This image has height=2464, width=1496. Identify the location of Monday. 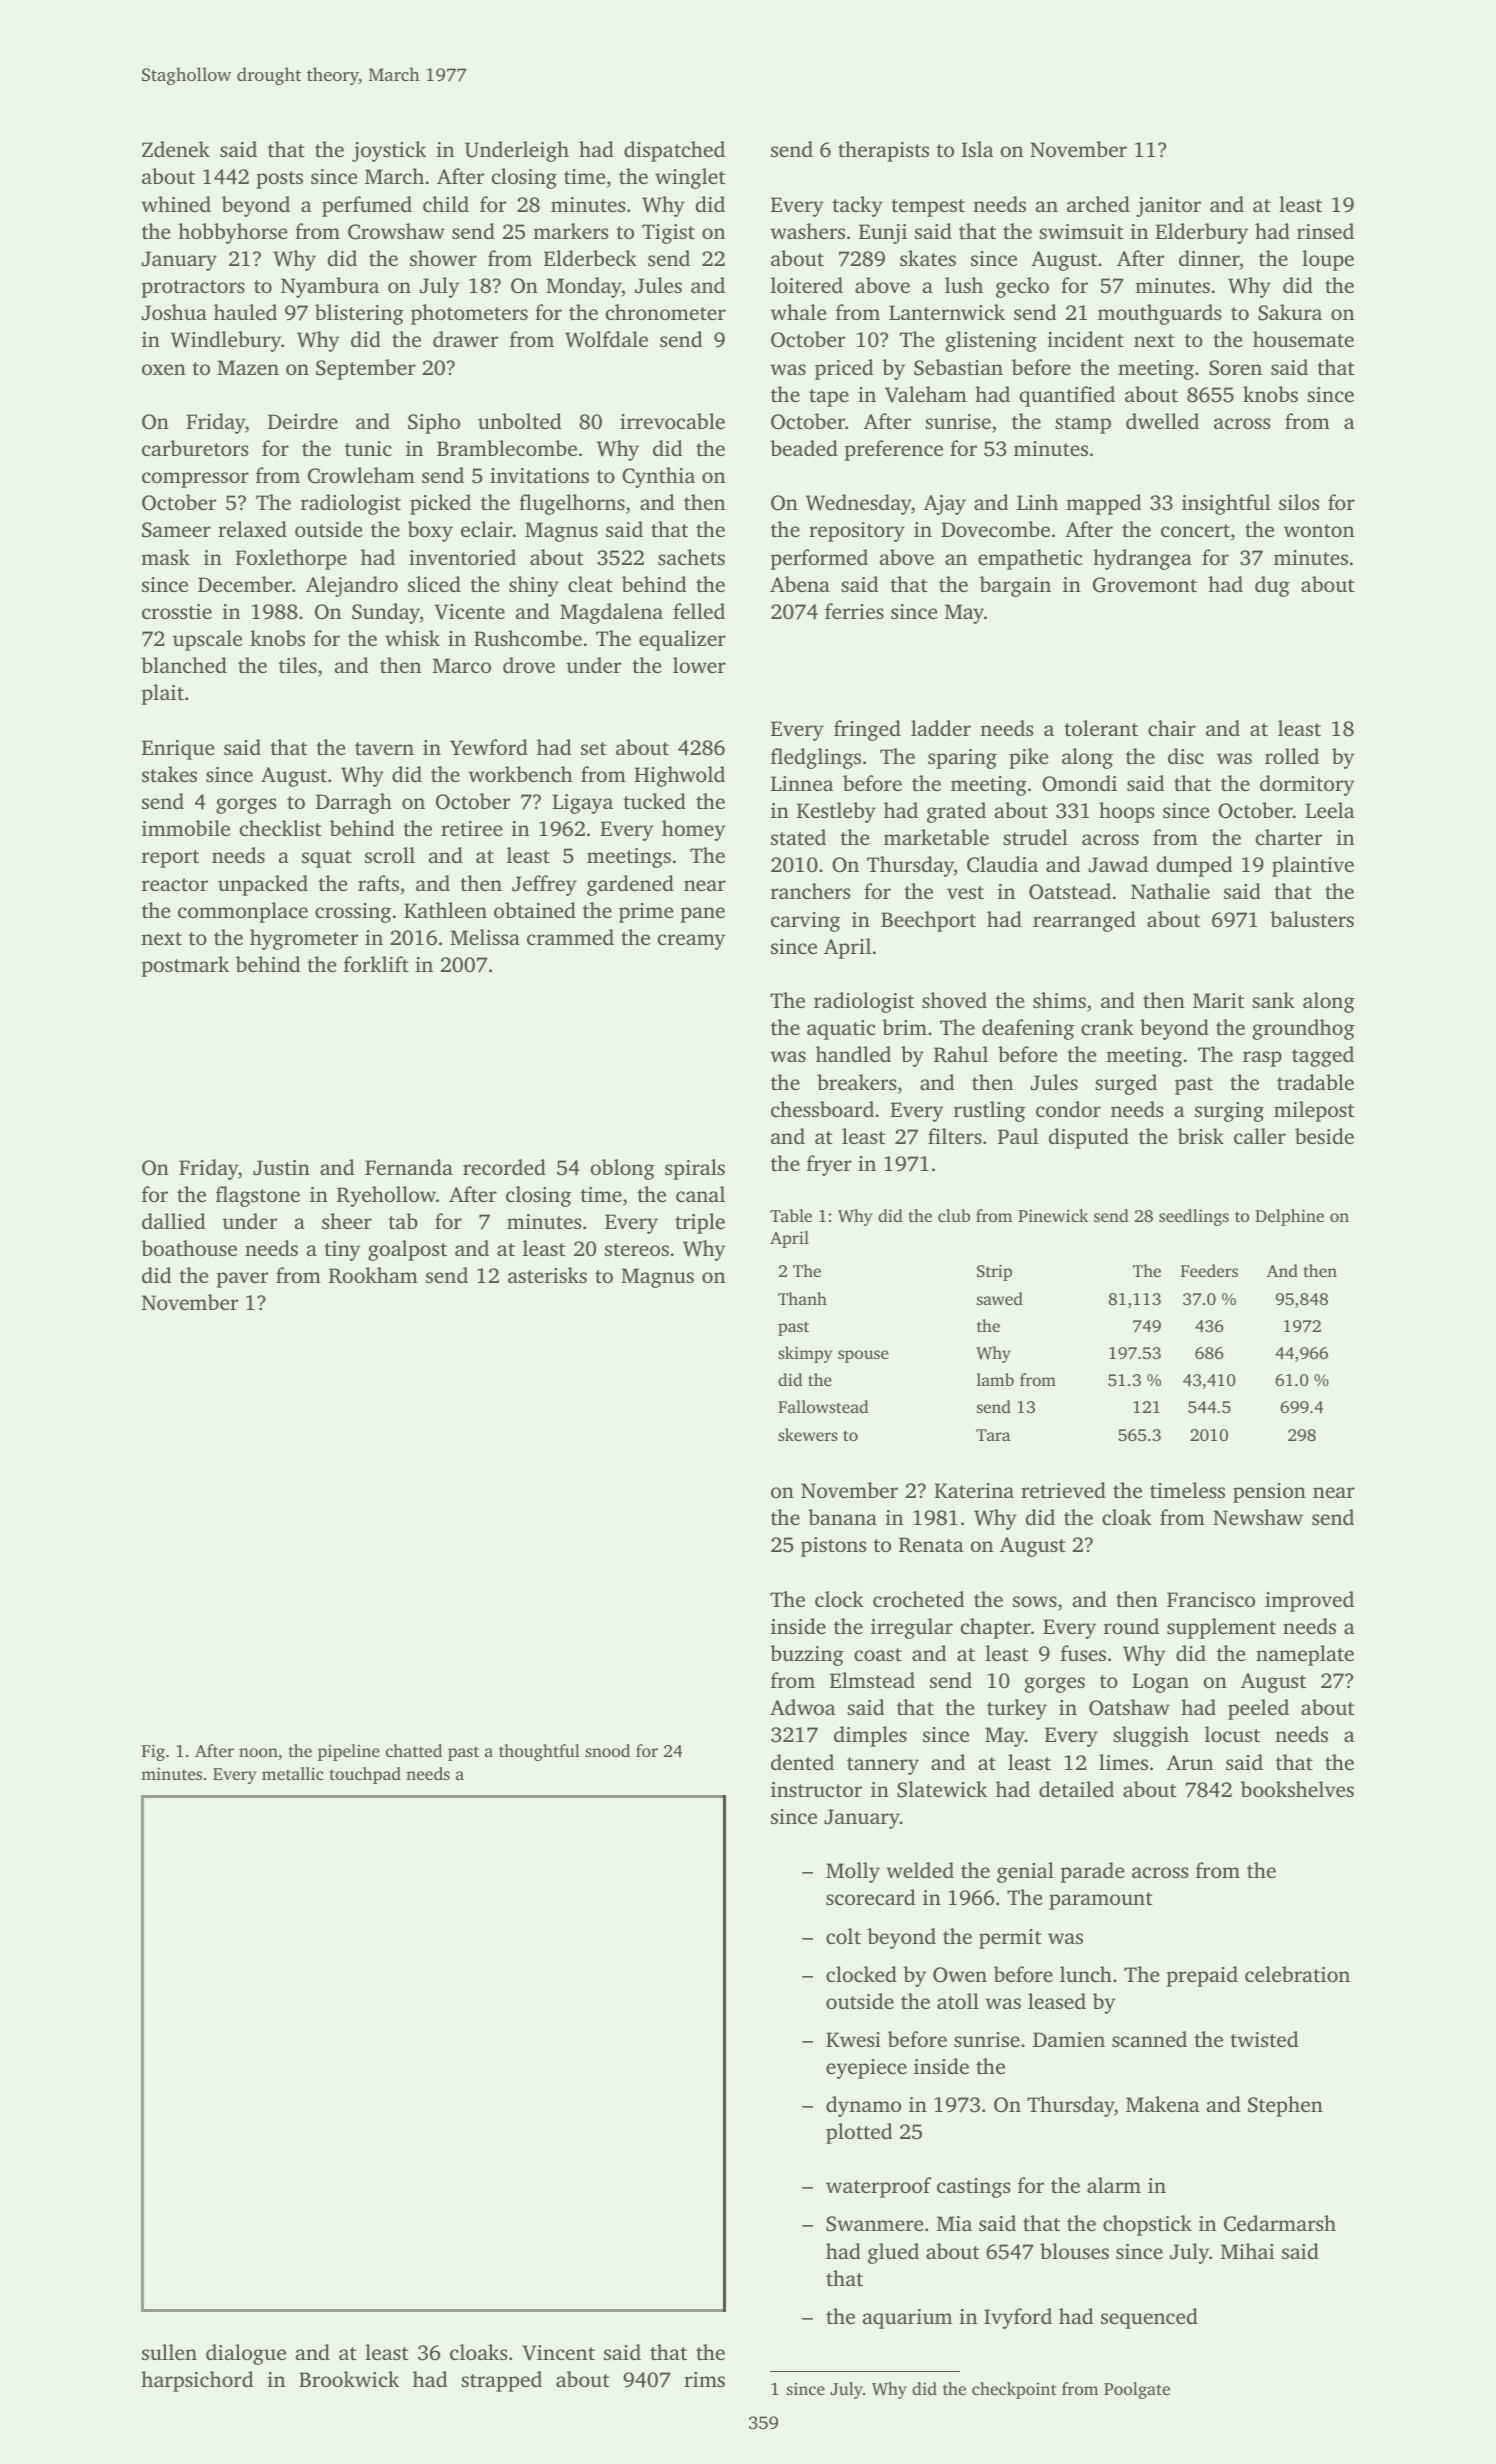
(584, 287).
